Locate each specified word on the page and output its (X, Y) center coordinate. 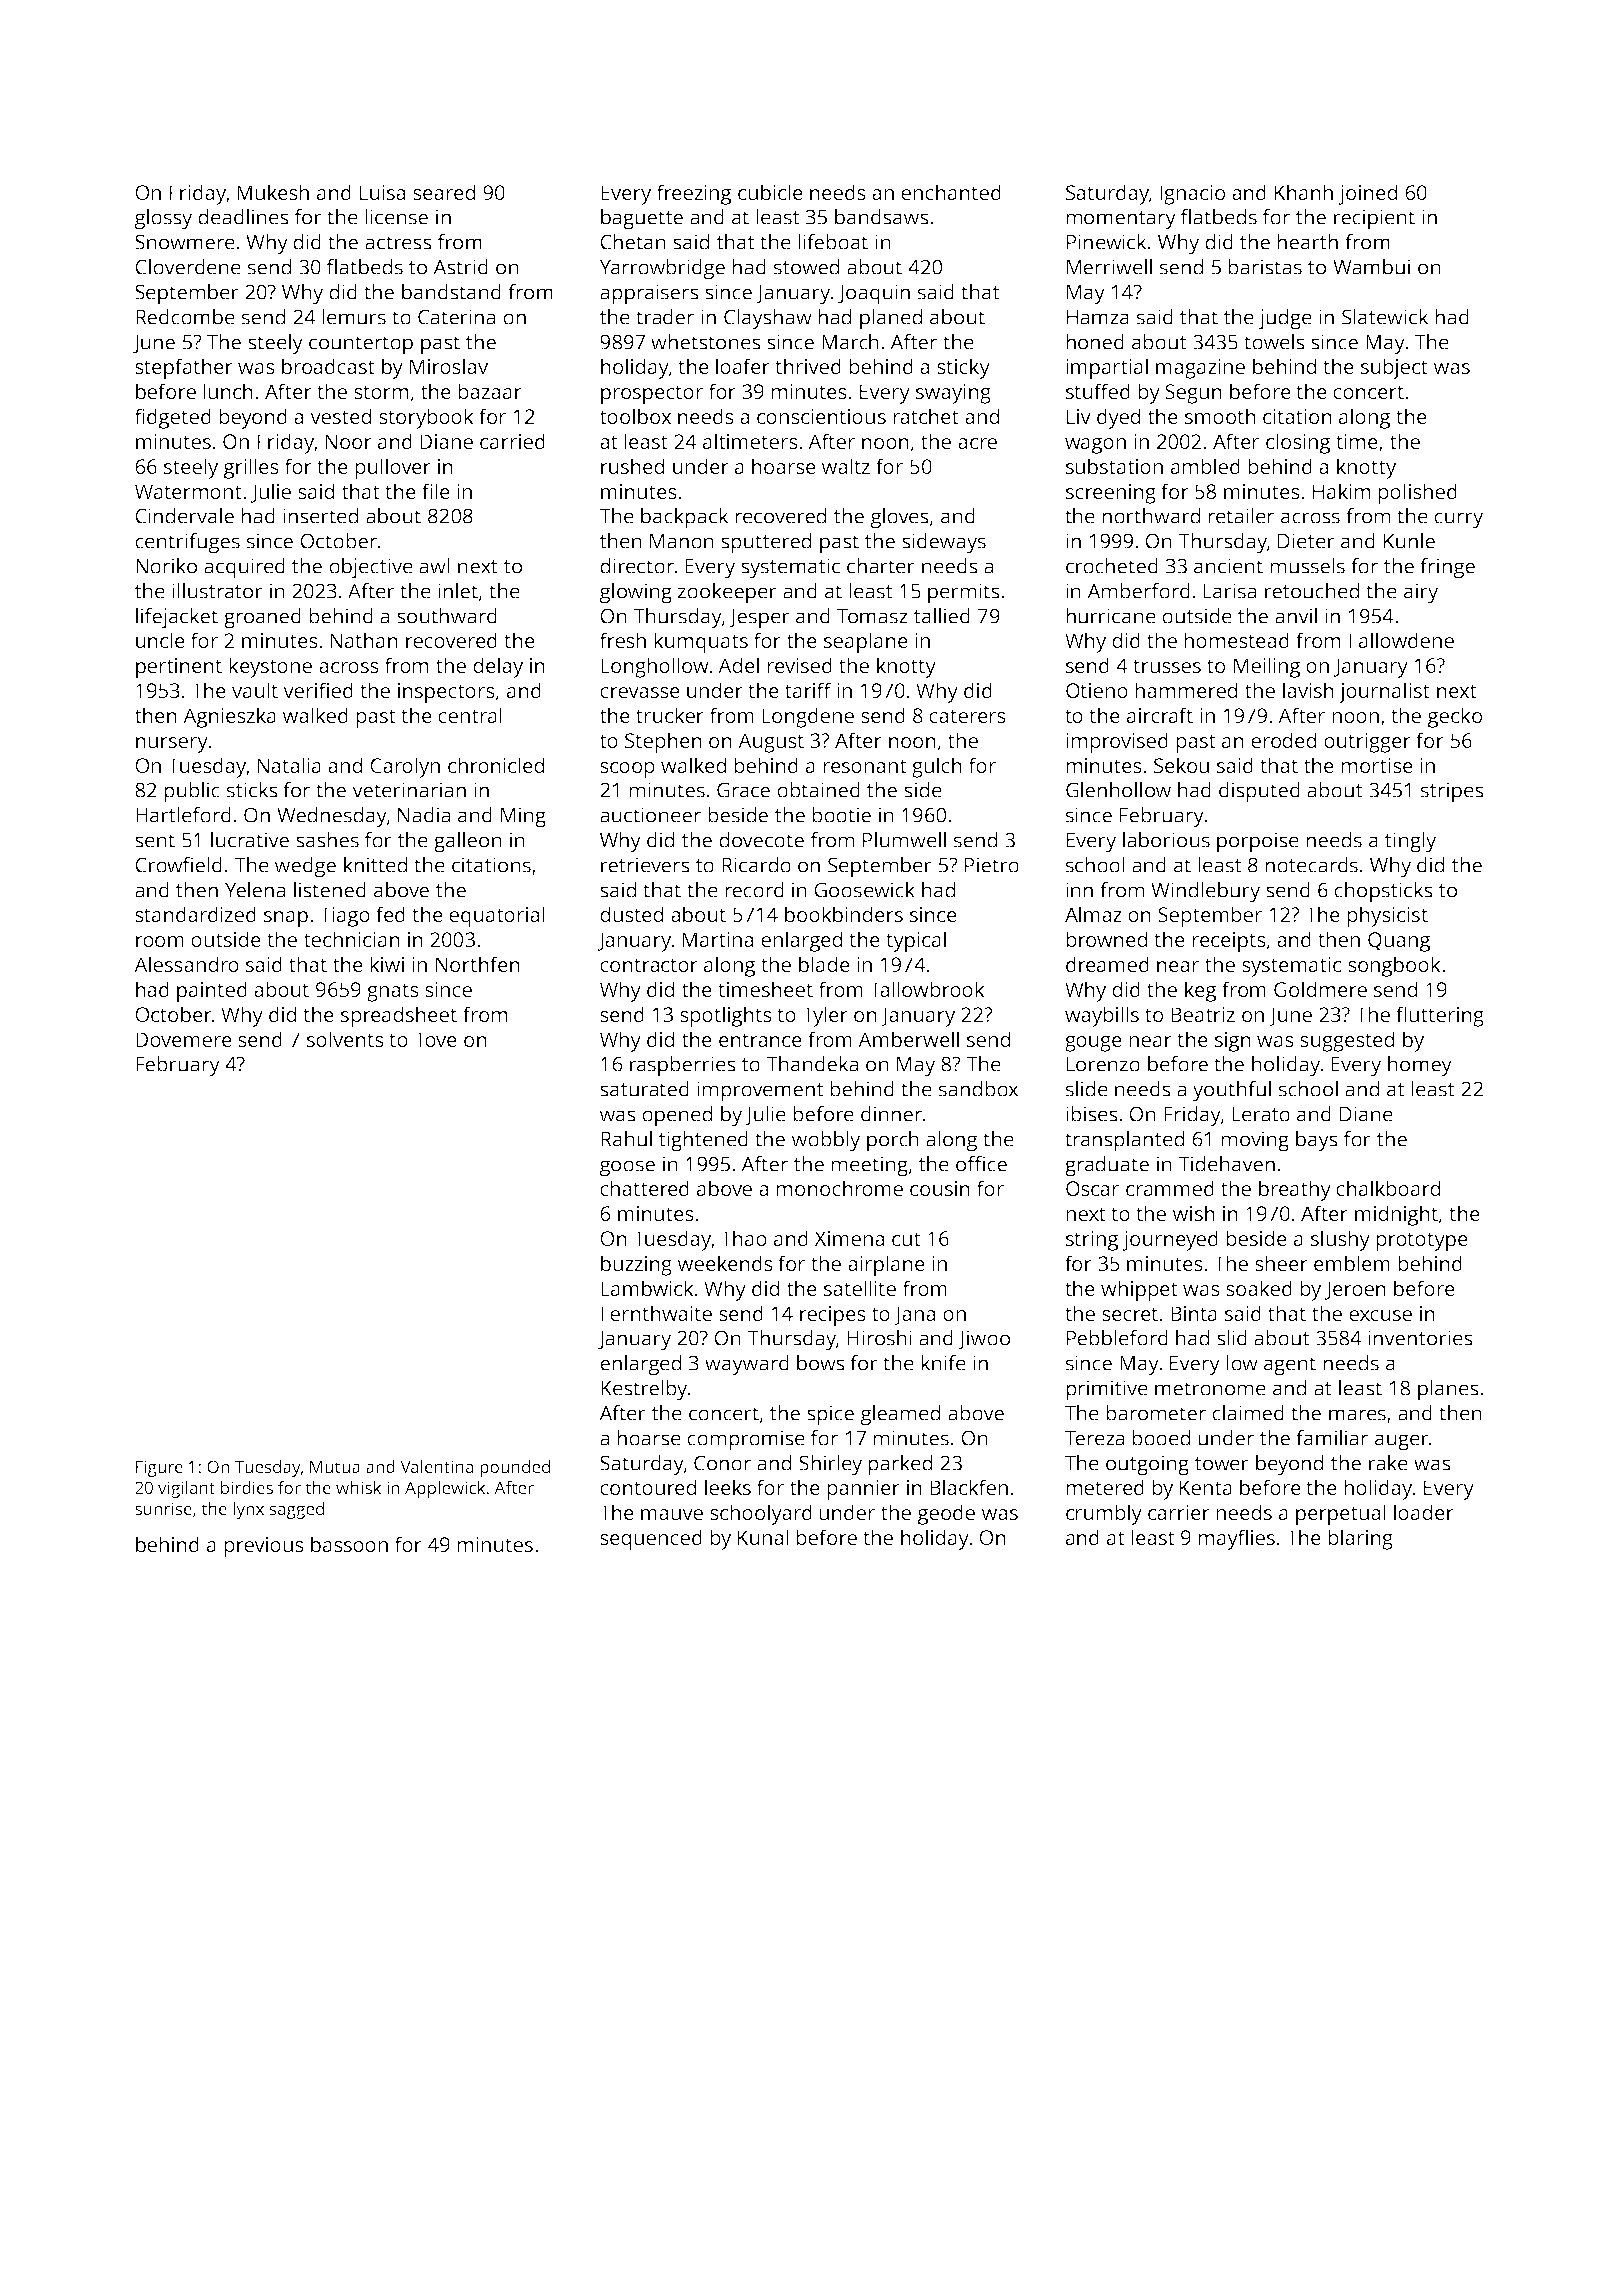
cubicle (770, 192)
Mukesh (273, 192)
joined (1368, 194)
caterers (967, 716)
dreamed (1107, 964)
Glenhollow (1118, 790)
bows (821, 1363)
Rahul (626, 1139)
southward (447, 616)
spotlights (726, 1016)
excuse (1380, 1315)
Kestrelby (644, 1390)
